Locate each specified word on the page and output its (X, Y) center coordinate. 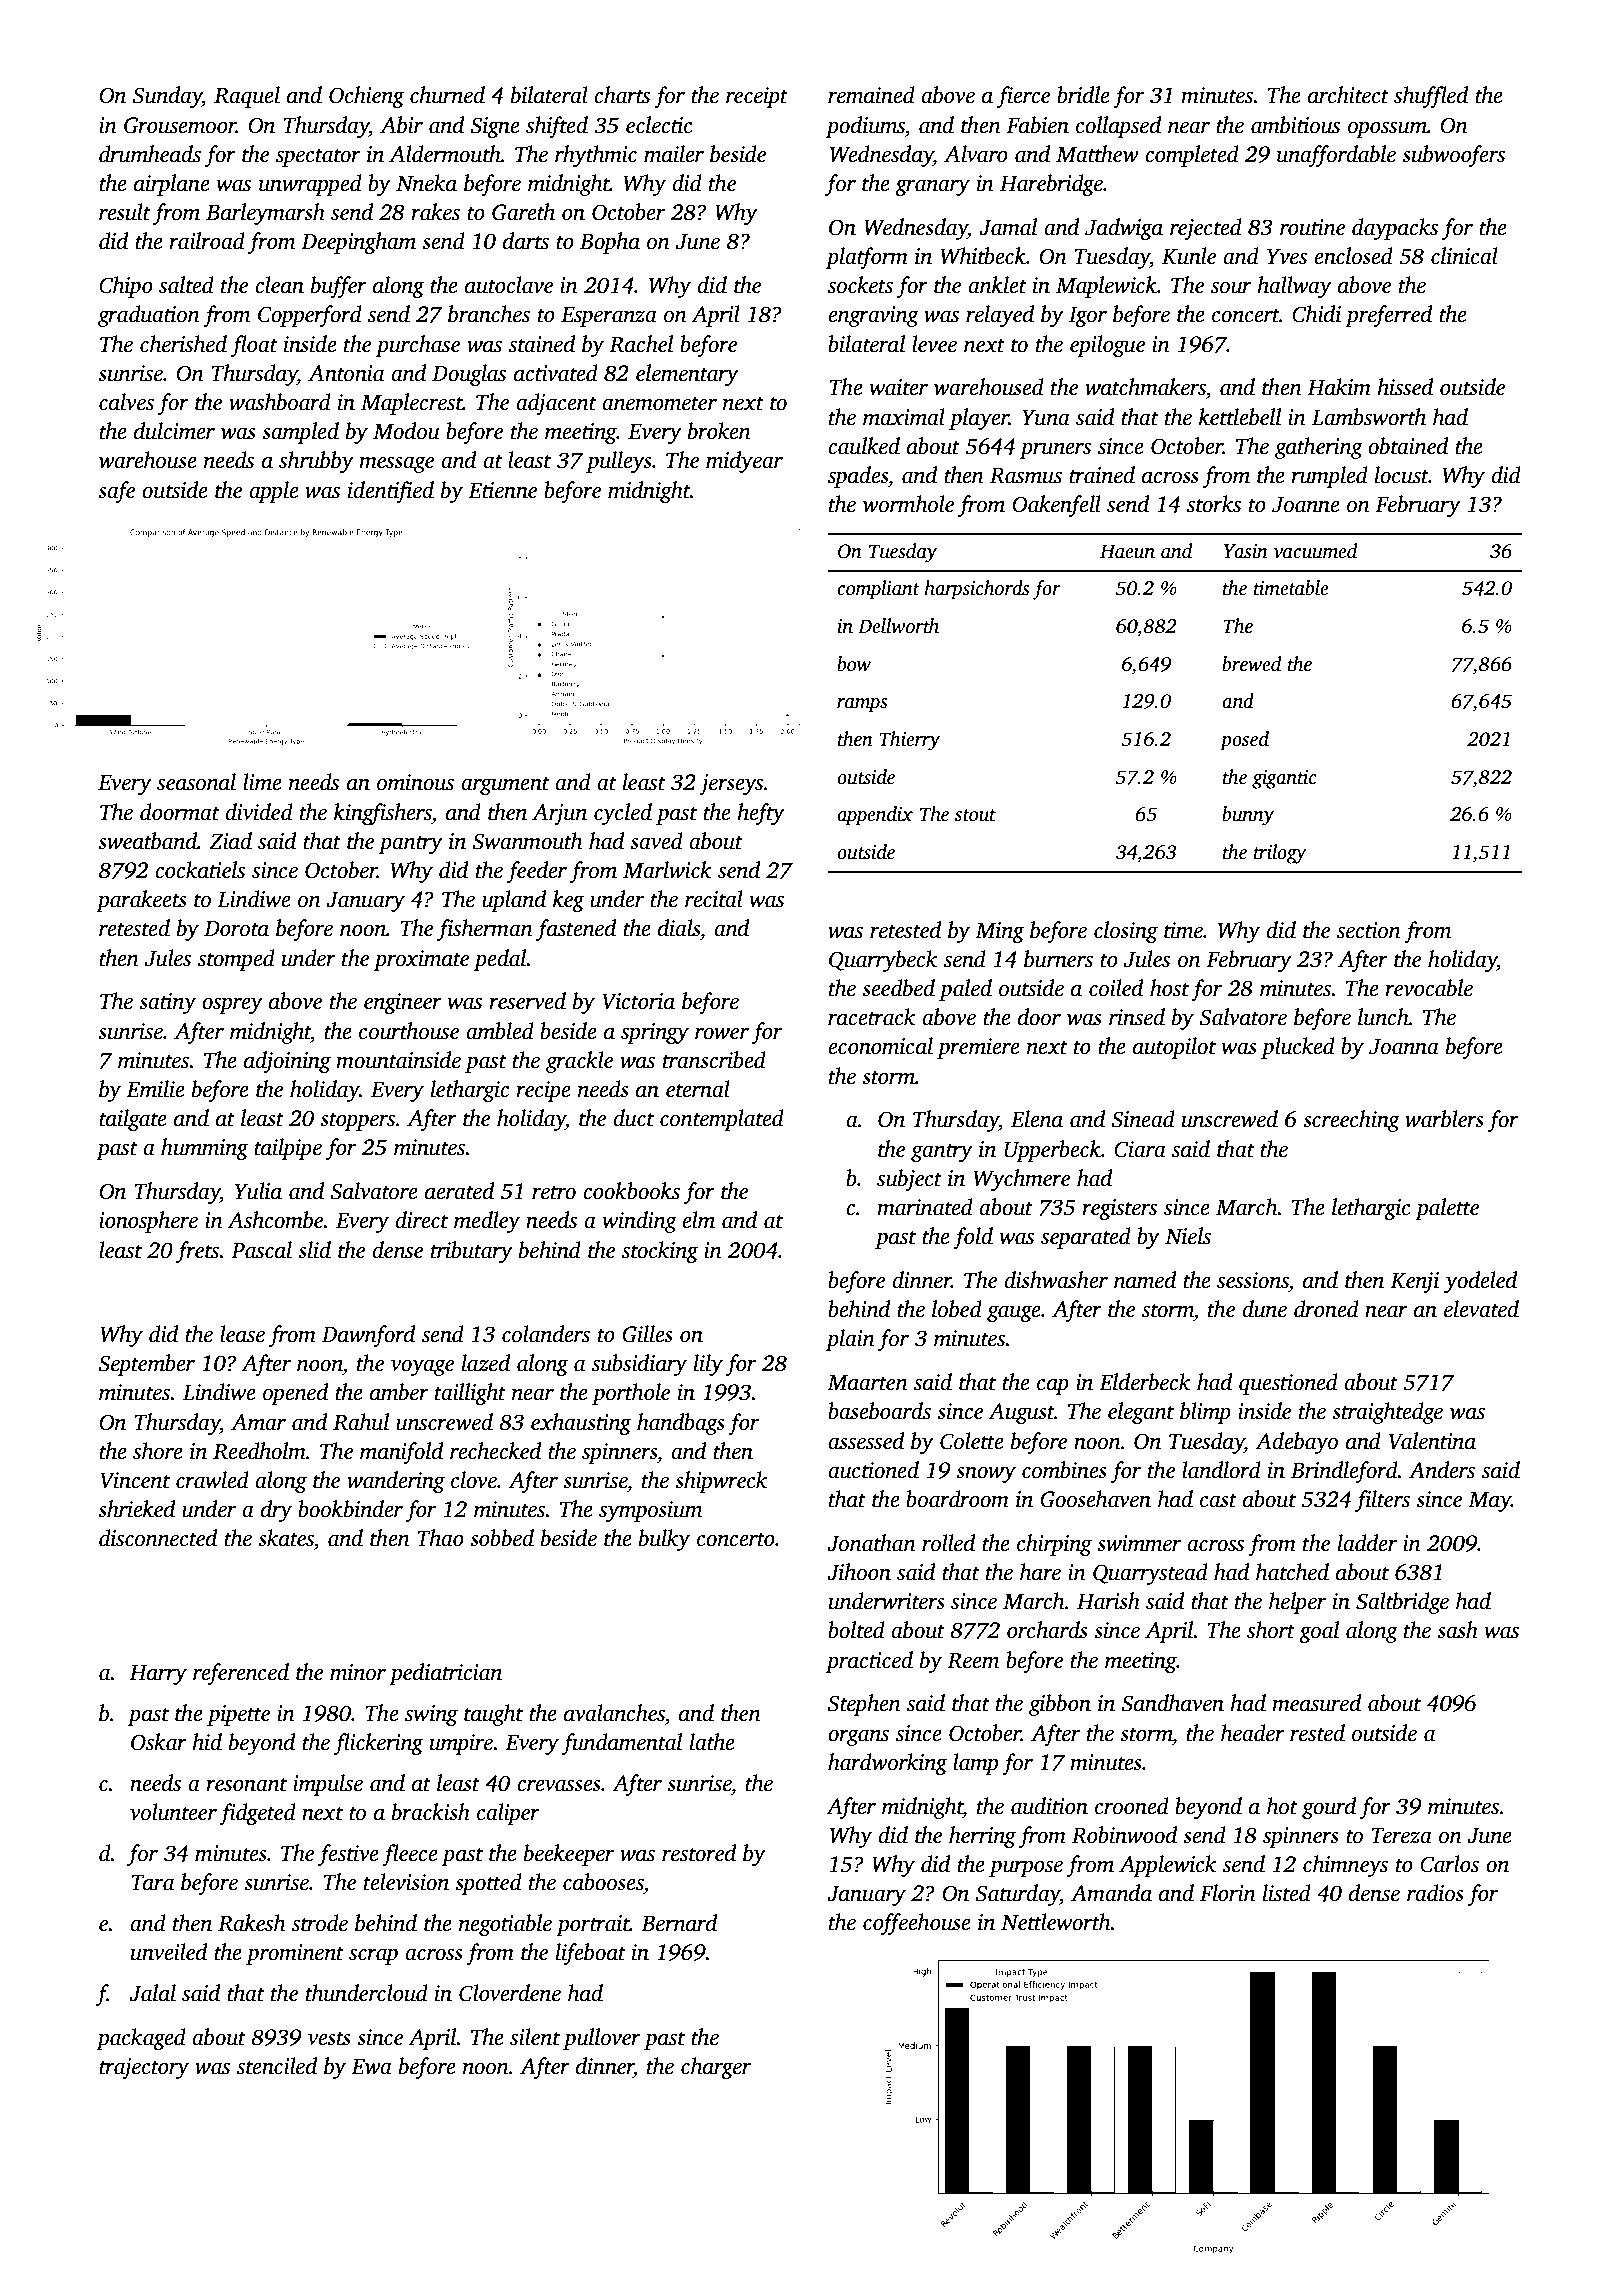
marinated (925, 1207)
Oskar (159, 1742)
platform (867, 258)
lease (242, 1334)
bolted (856, 1630)
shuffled (1431, 97)
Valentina (1432, 1441)
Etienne (502, 490)
